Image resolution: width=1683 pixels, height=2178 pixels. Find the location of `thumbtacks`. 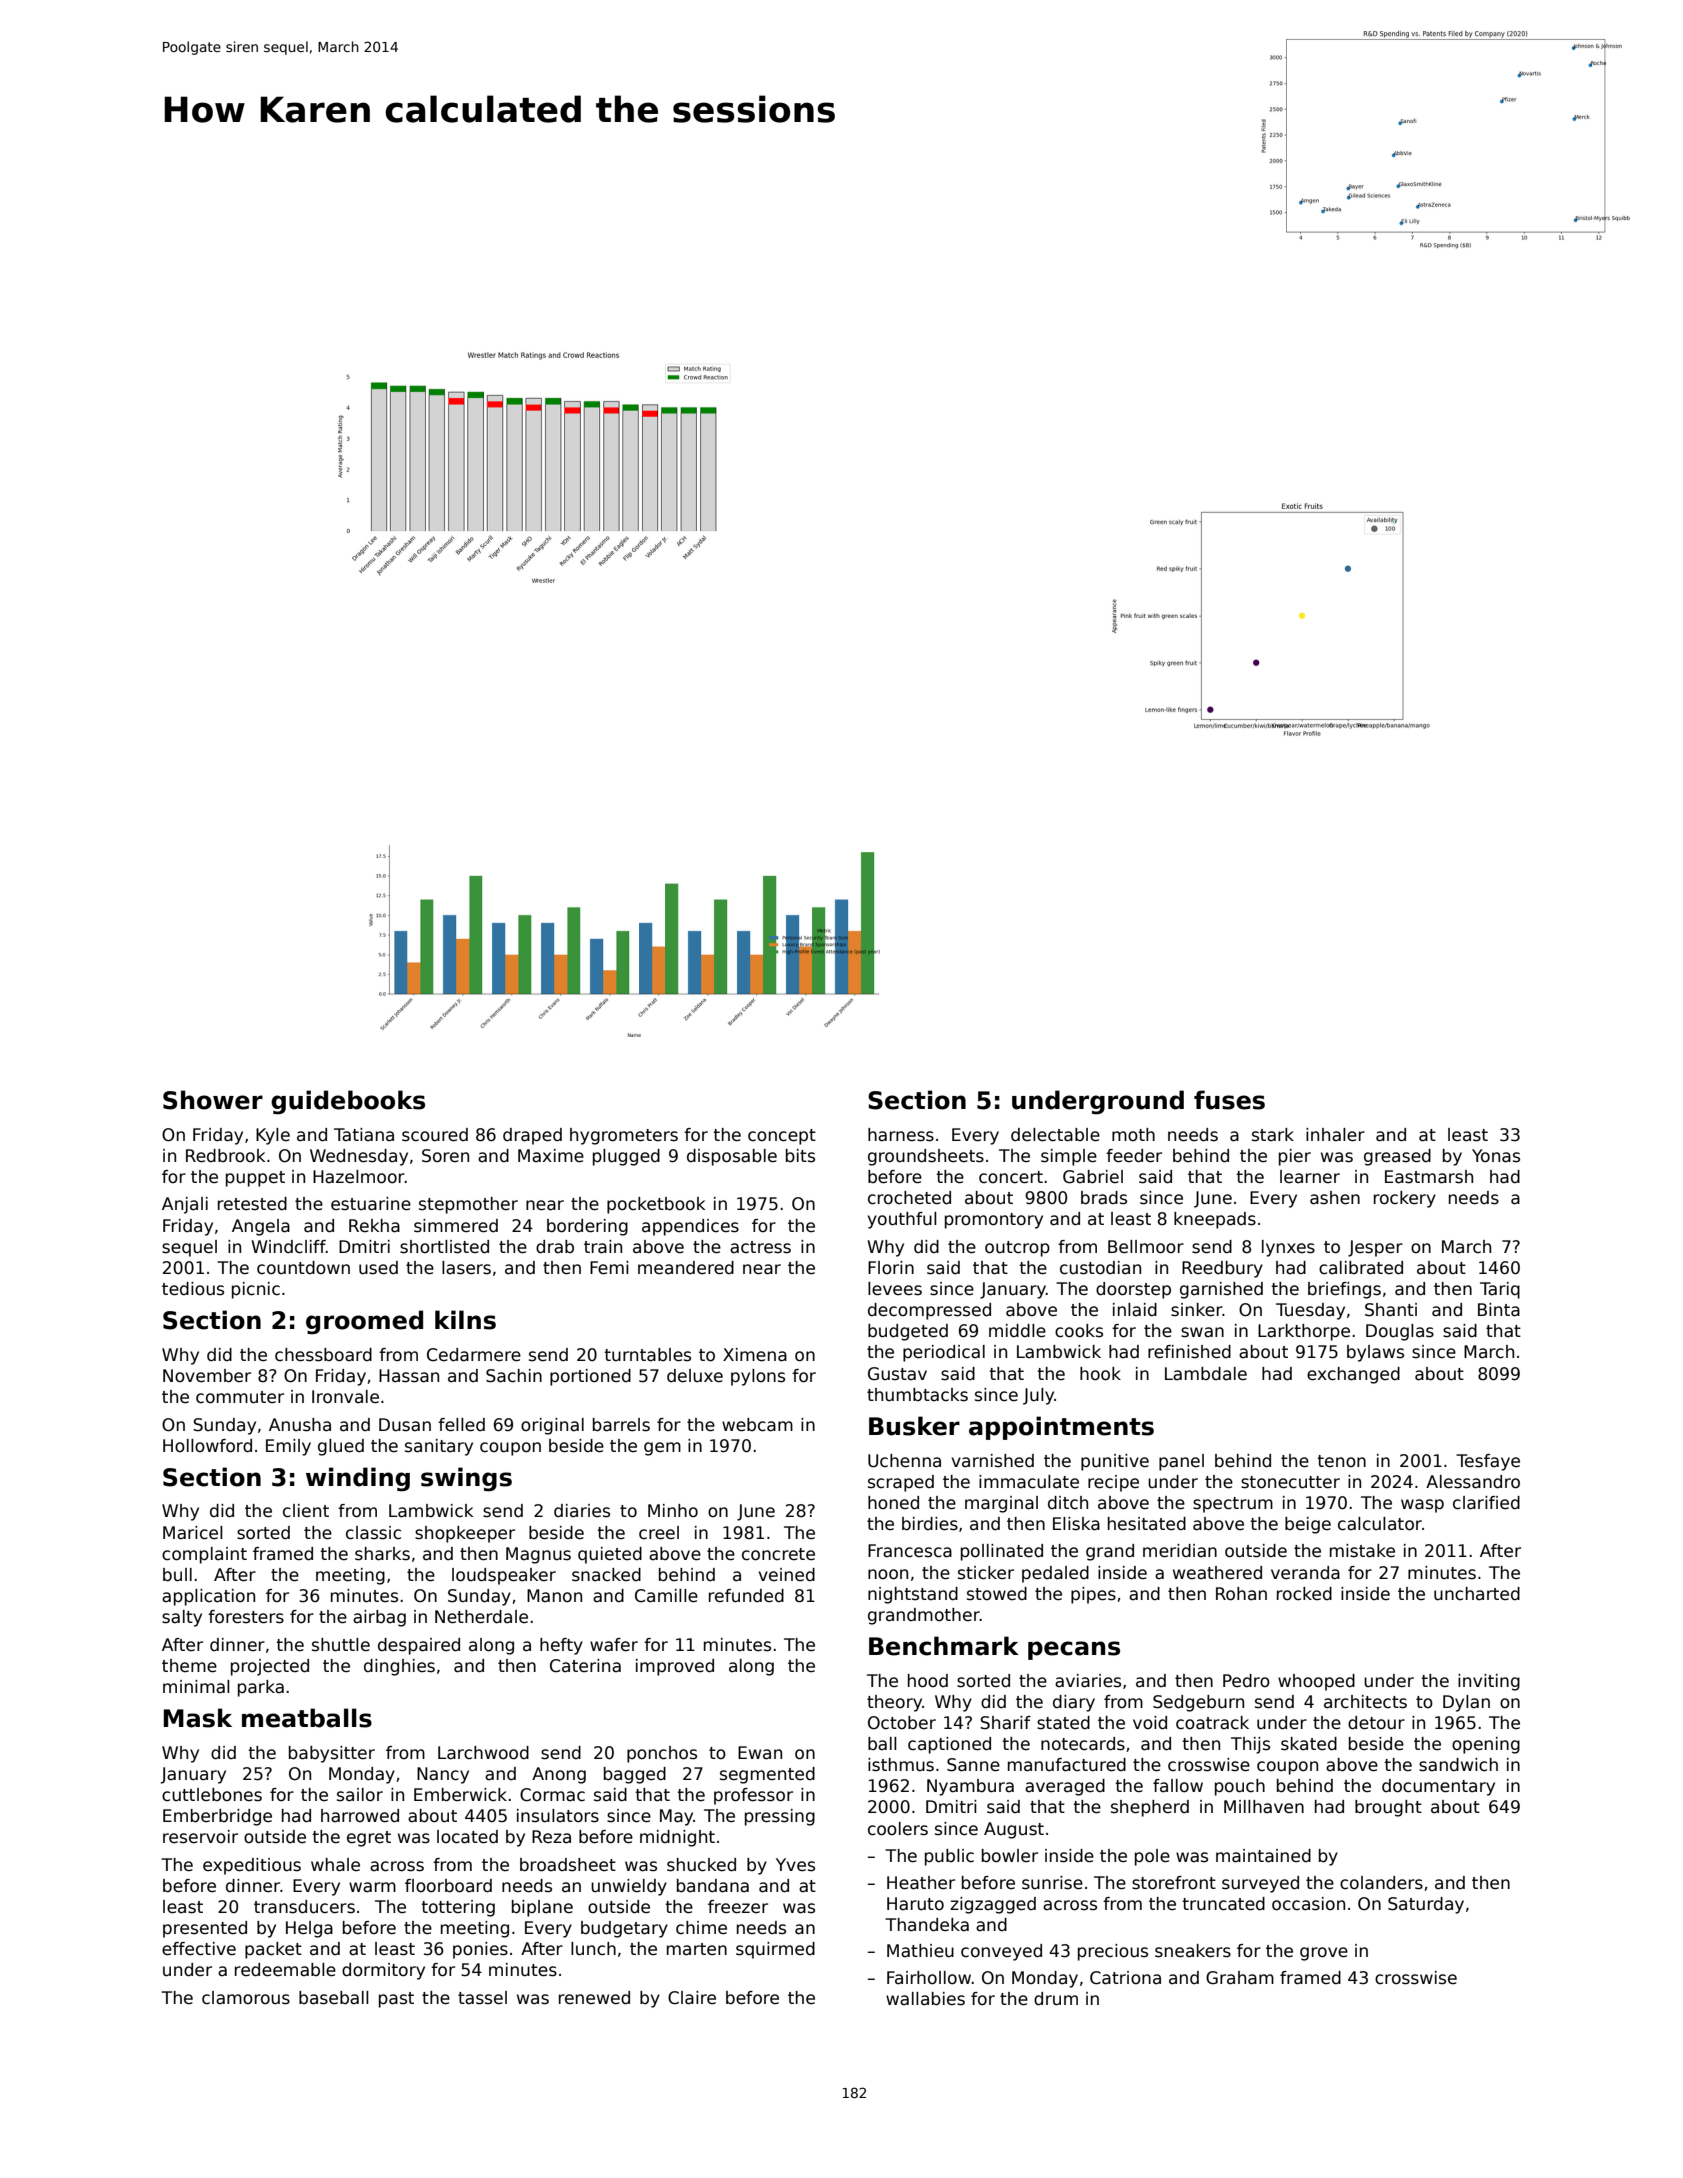

thumbtacks is located at coordinates (917, 1395).
